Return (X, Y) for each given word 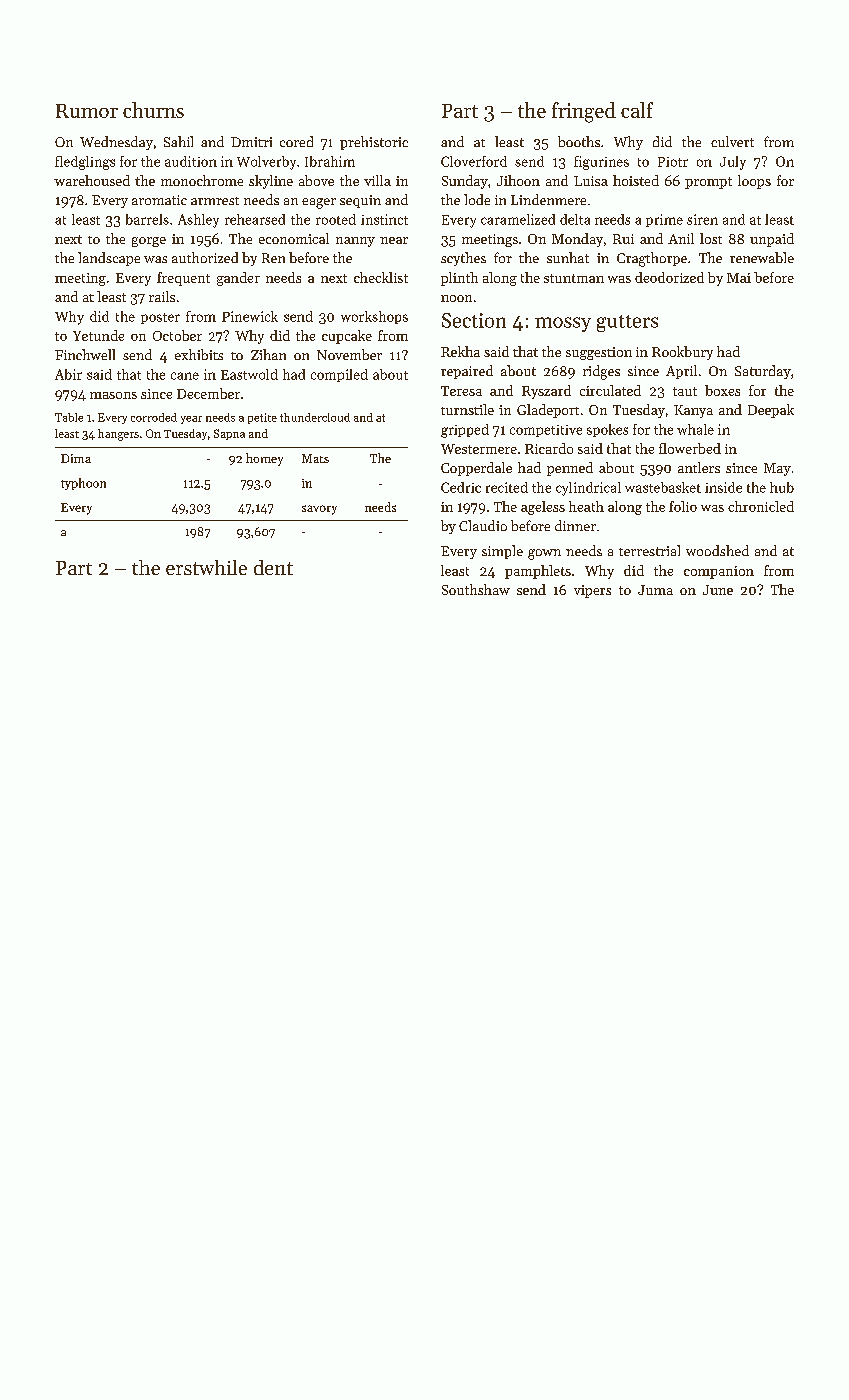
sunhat (568, 257)
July (733, 163)
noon (456, 298)
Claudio (483, 525)
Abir (68, 374)
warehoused (92, 180)
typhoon (83, 484)
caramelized (518, 219)
